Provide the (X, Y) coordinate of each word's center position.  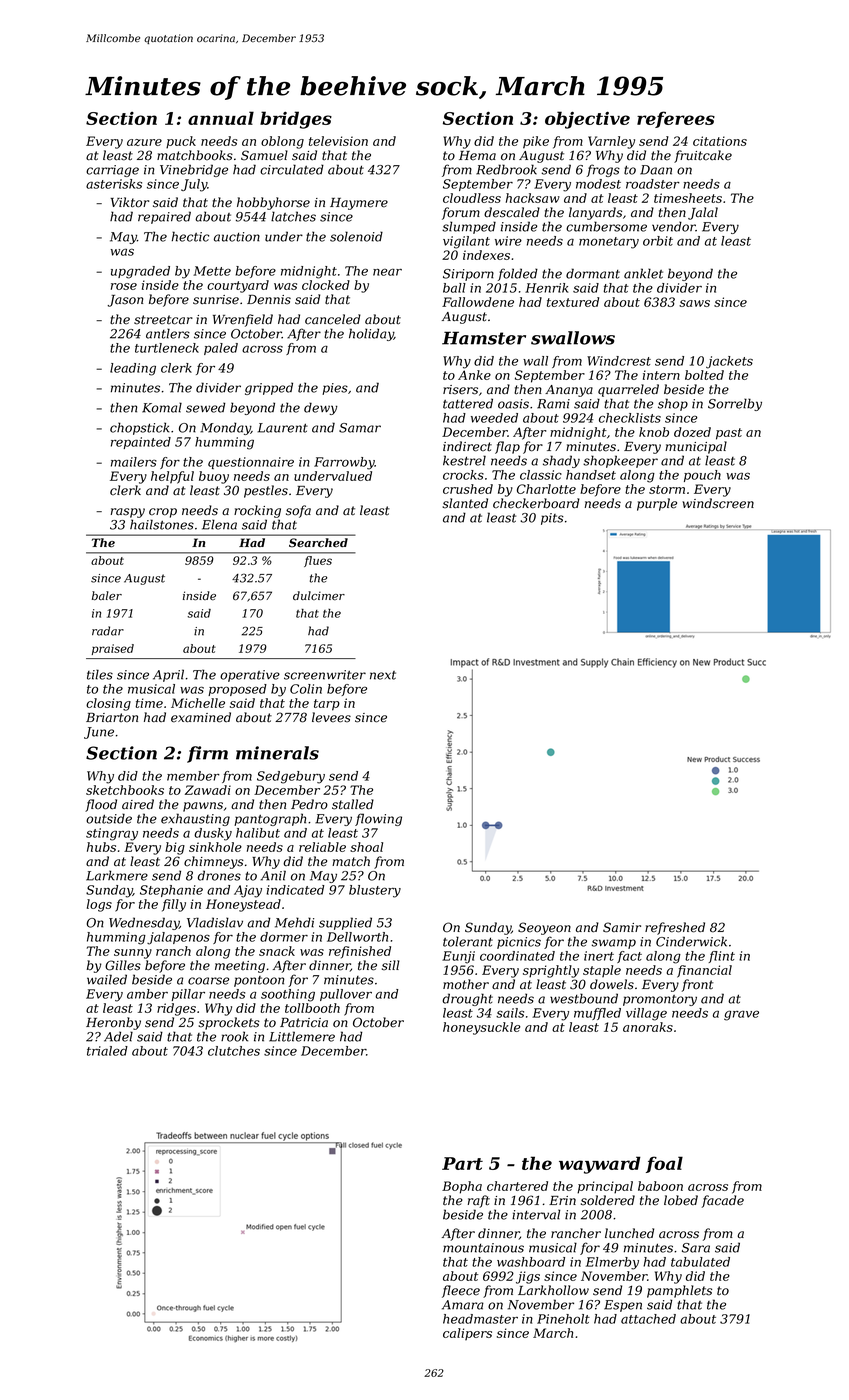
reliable (322, 847)
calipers (467, 1334)
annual (221, 118)
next (383, 675)
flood (101, 805)
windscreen (718, 503)
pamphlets (679, 1291)
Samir (622, 927)
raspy (128, 513)
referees (676, 119)
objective (587, 120)
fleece (461, 1291)
